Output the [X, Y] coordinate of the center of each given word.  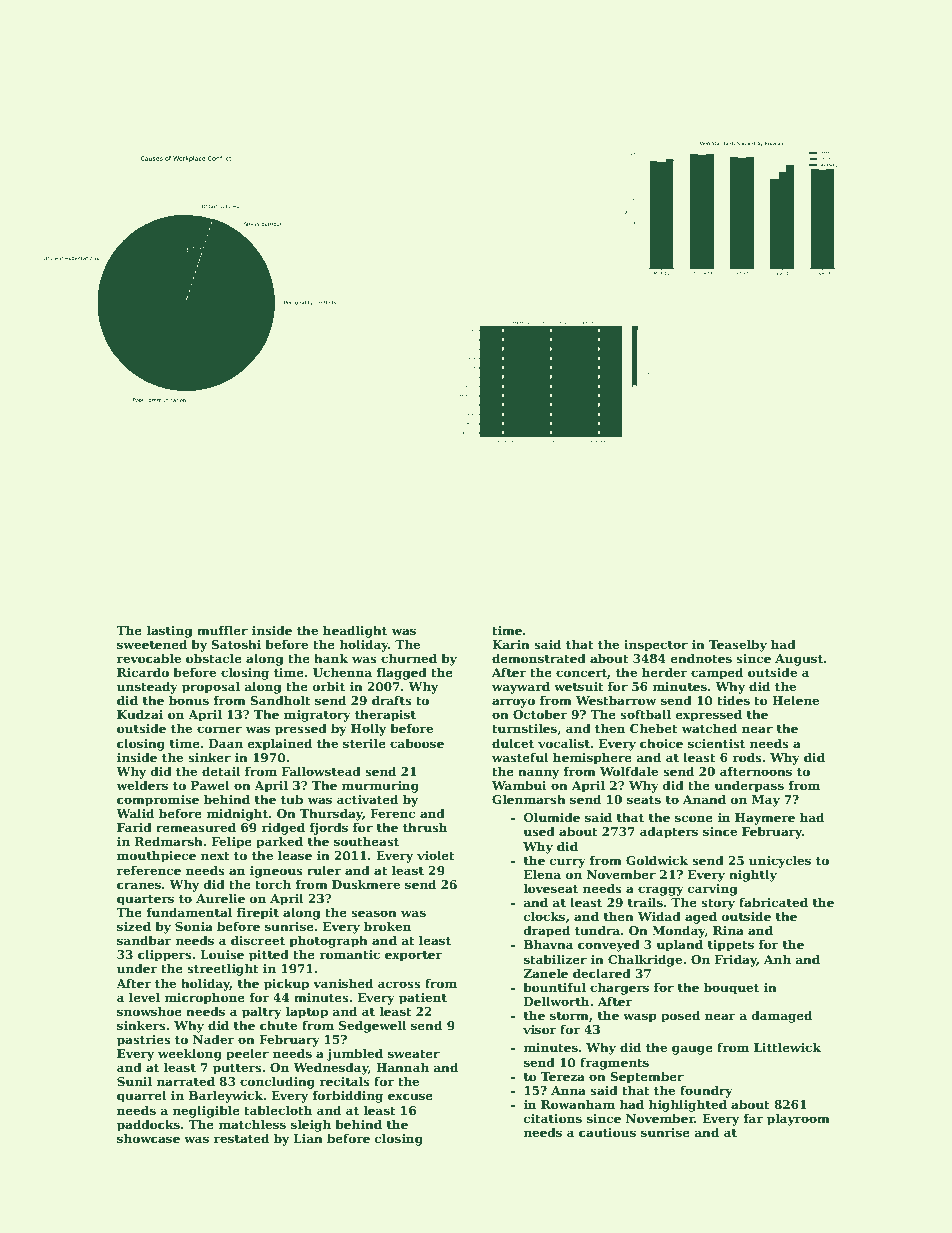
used [539, 831]
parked [279, 842]
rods [747, 757]
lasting [169, 631]
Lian [308, 1138]
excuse [410, 1096]
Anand [704, 799]
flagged [401, 673]
